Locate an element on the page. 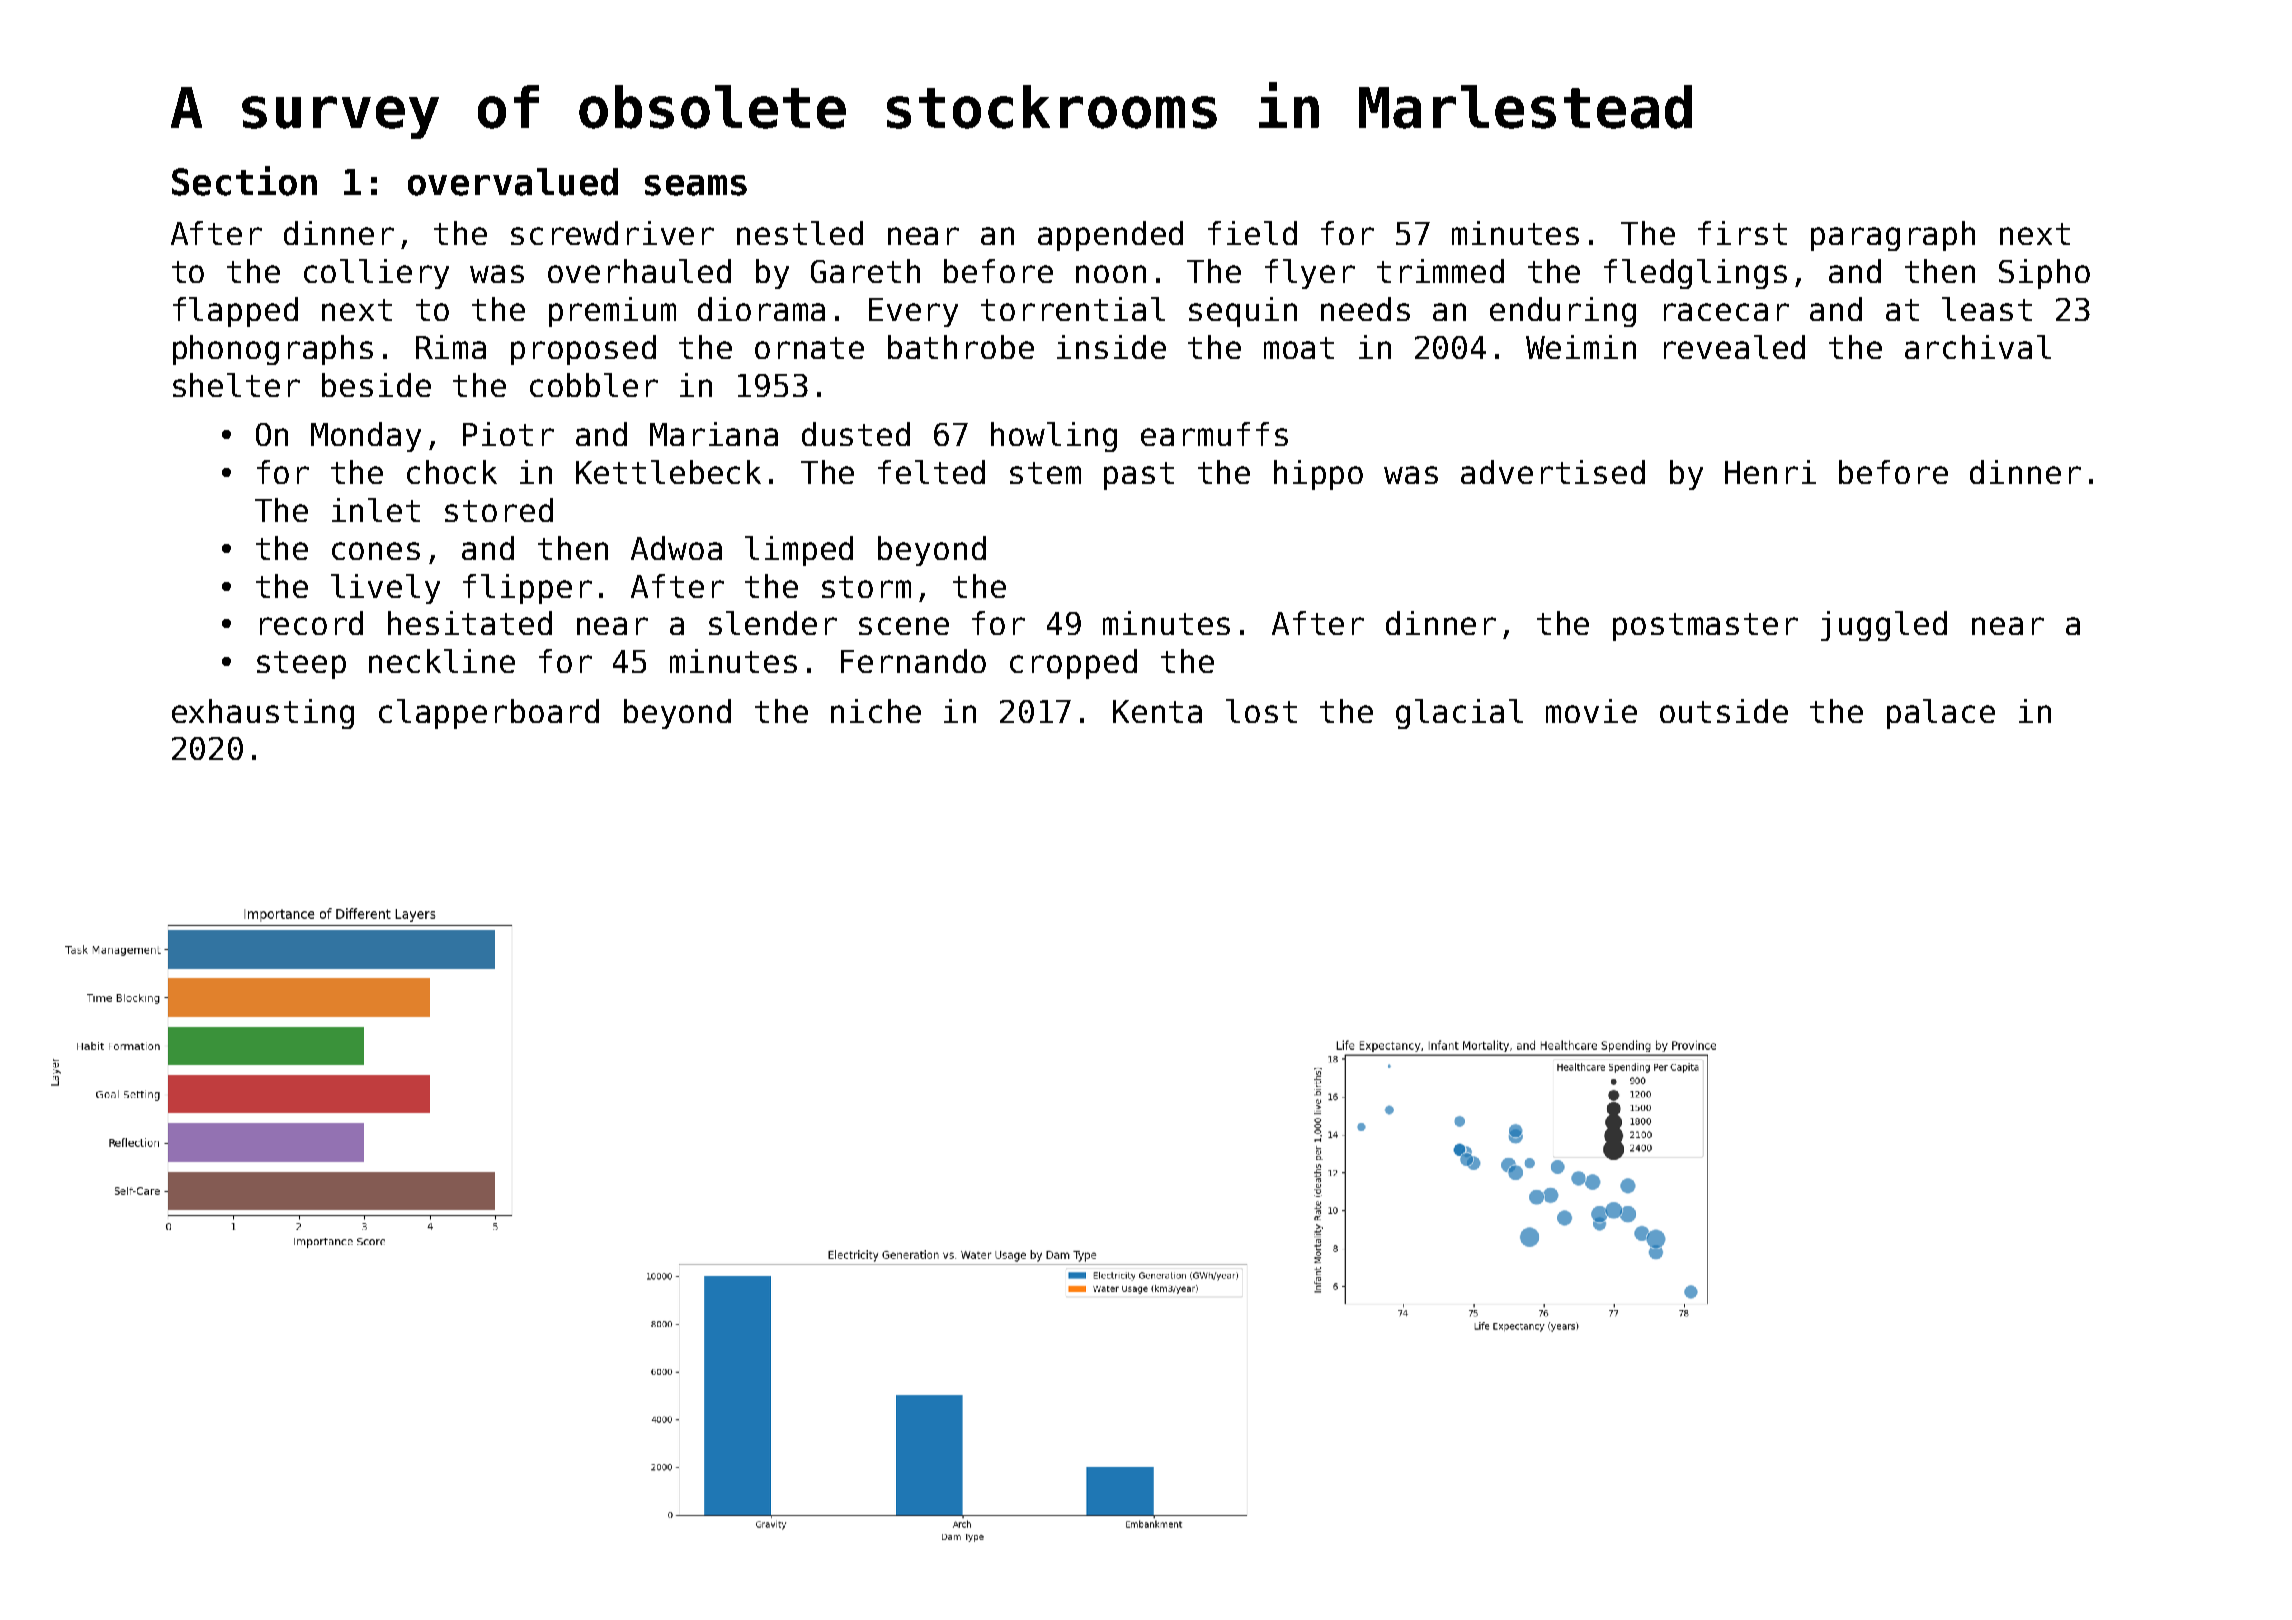 This page has height=1620, width=2292. storm is located at coordinates (866, 587).
